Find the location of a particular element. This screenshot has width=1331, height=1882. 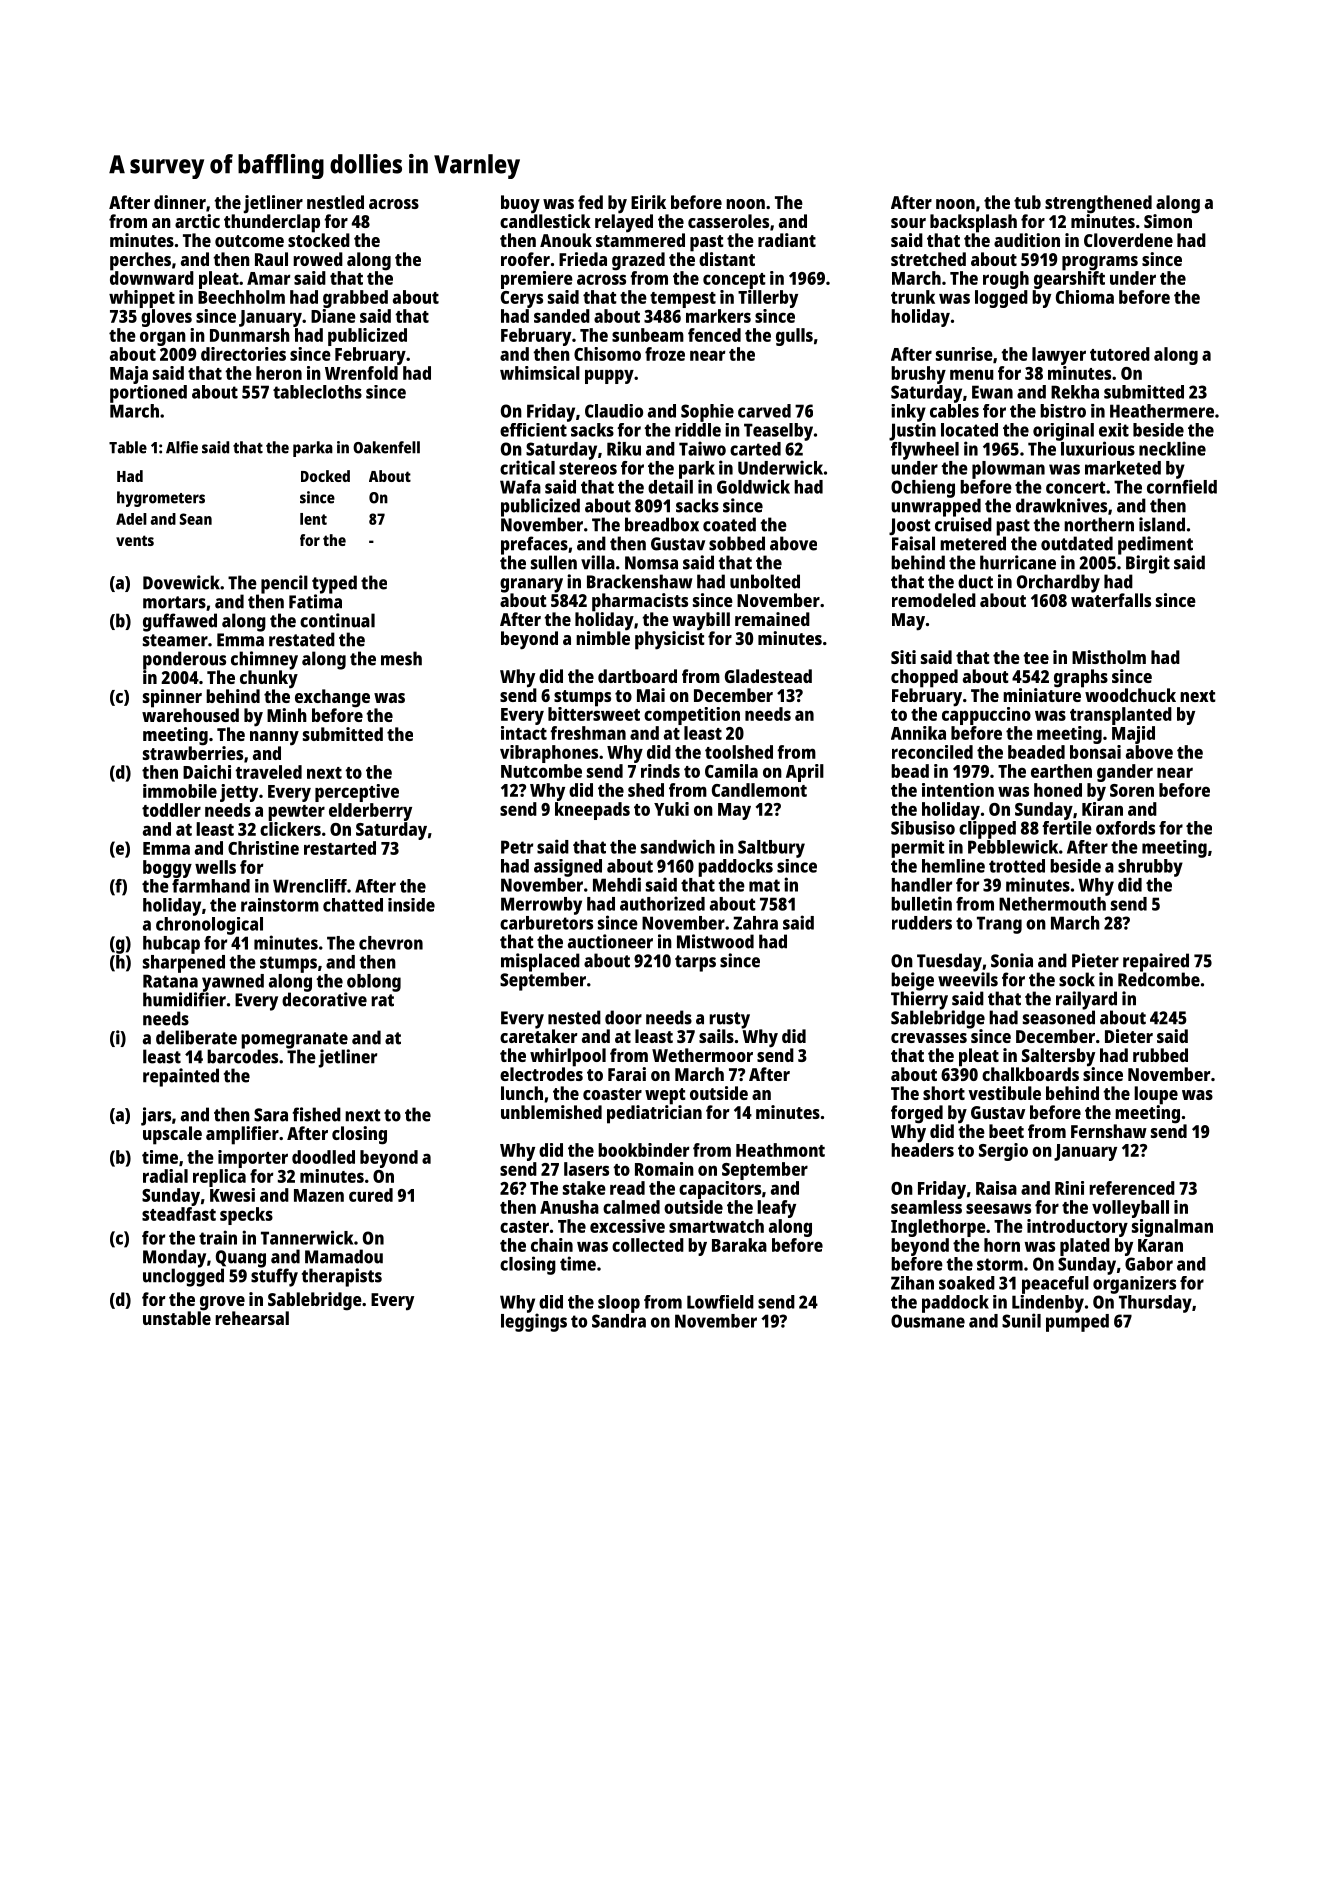

Orchardby is located at coordinates (1058, 583).
